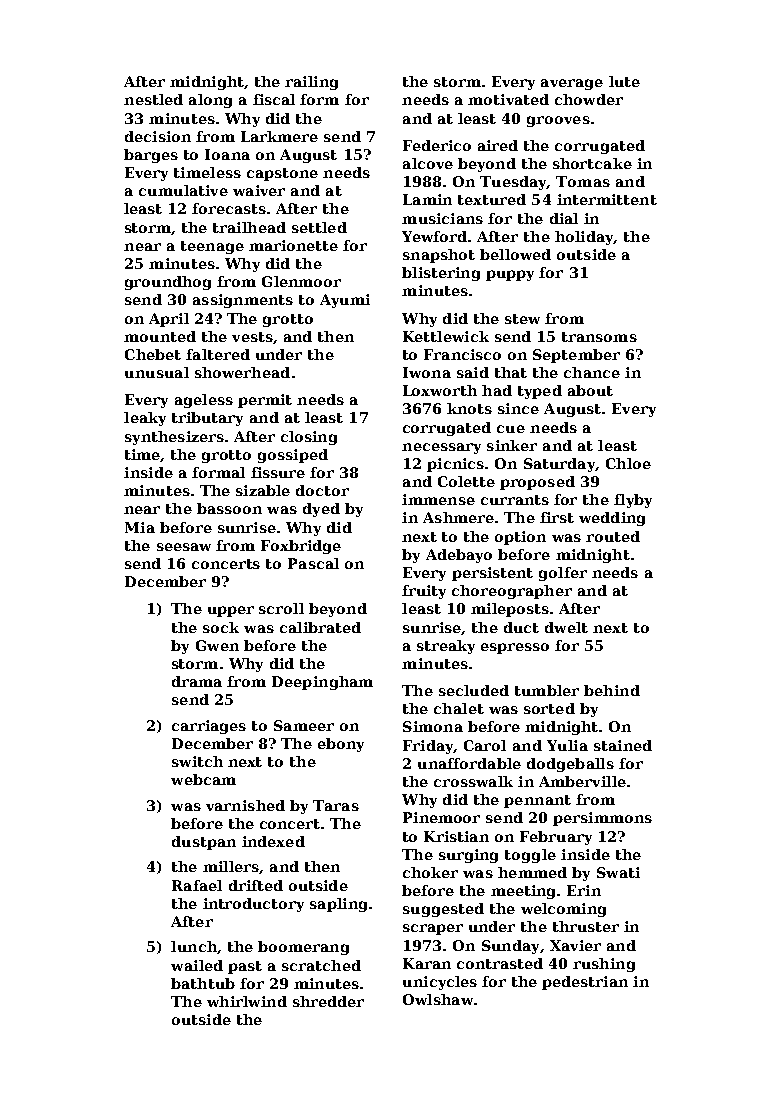 The image size is (781, 1108). What do you see at coordinates (441, 817) in the screenshot?
I see `Pinemoor` at bounding box center [441, 817].
